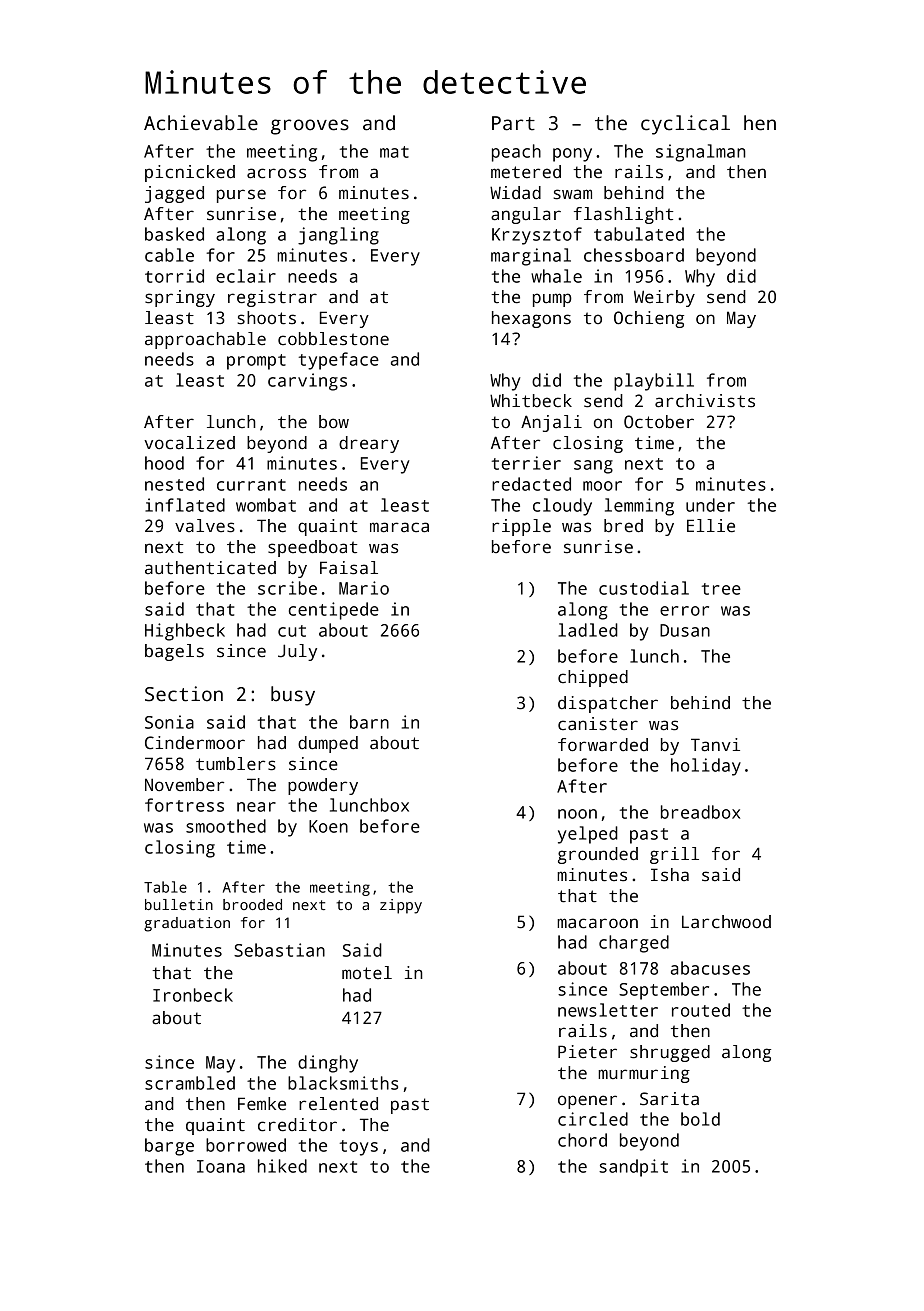  What do you see at coordinates (369, 444) in the image?
I see `dreary` at bounding box center [369, 444].
